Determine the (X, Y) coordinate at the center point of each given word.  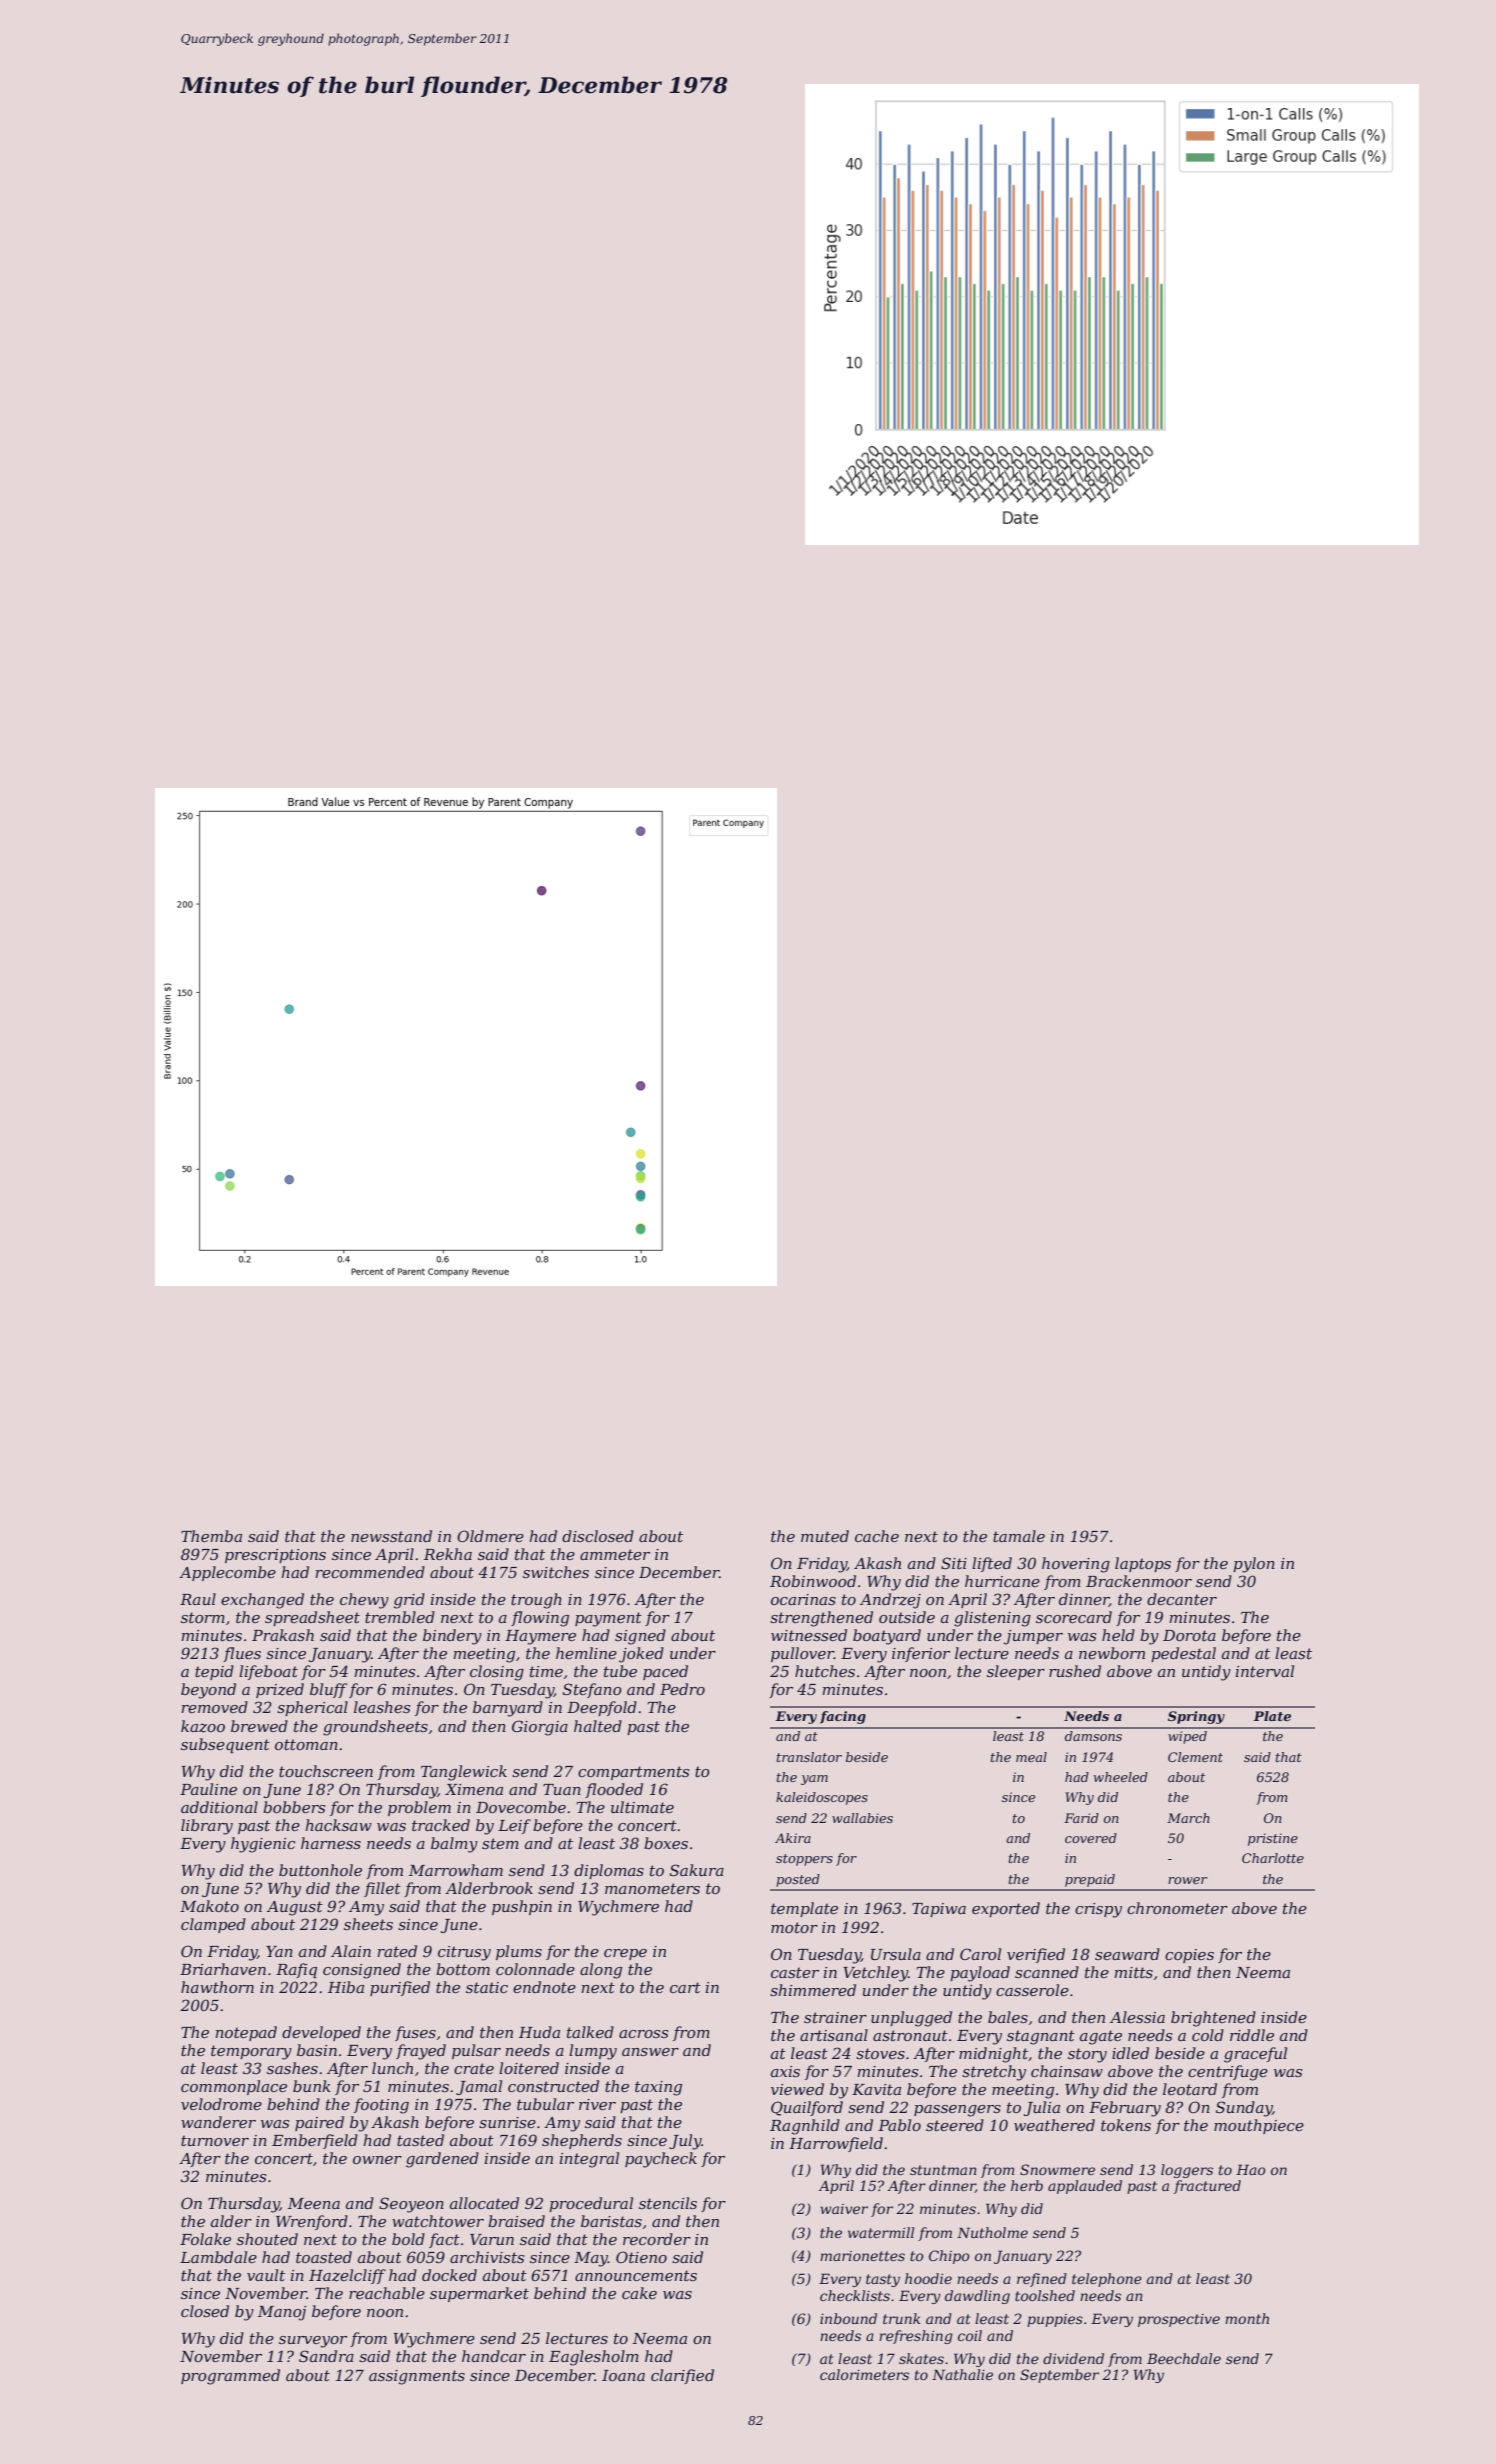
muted (825, 1536)
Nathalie (962, 2374)
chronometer (1177, 1908)
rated (397, 1951)
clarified (682, 2376)
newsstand (391, 1536)
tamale (1019, 1536)
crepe (625, 1954)
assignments (417, 2377)
